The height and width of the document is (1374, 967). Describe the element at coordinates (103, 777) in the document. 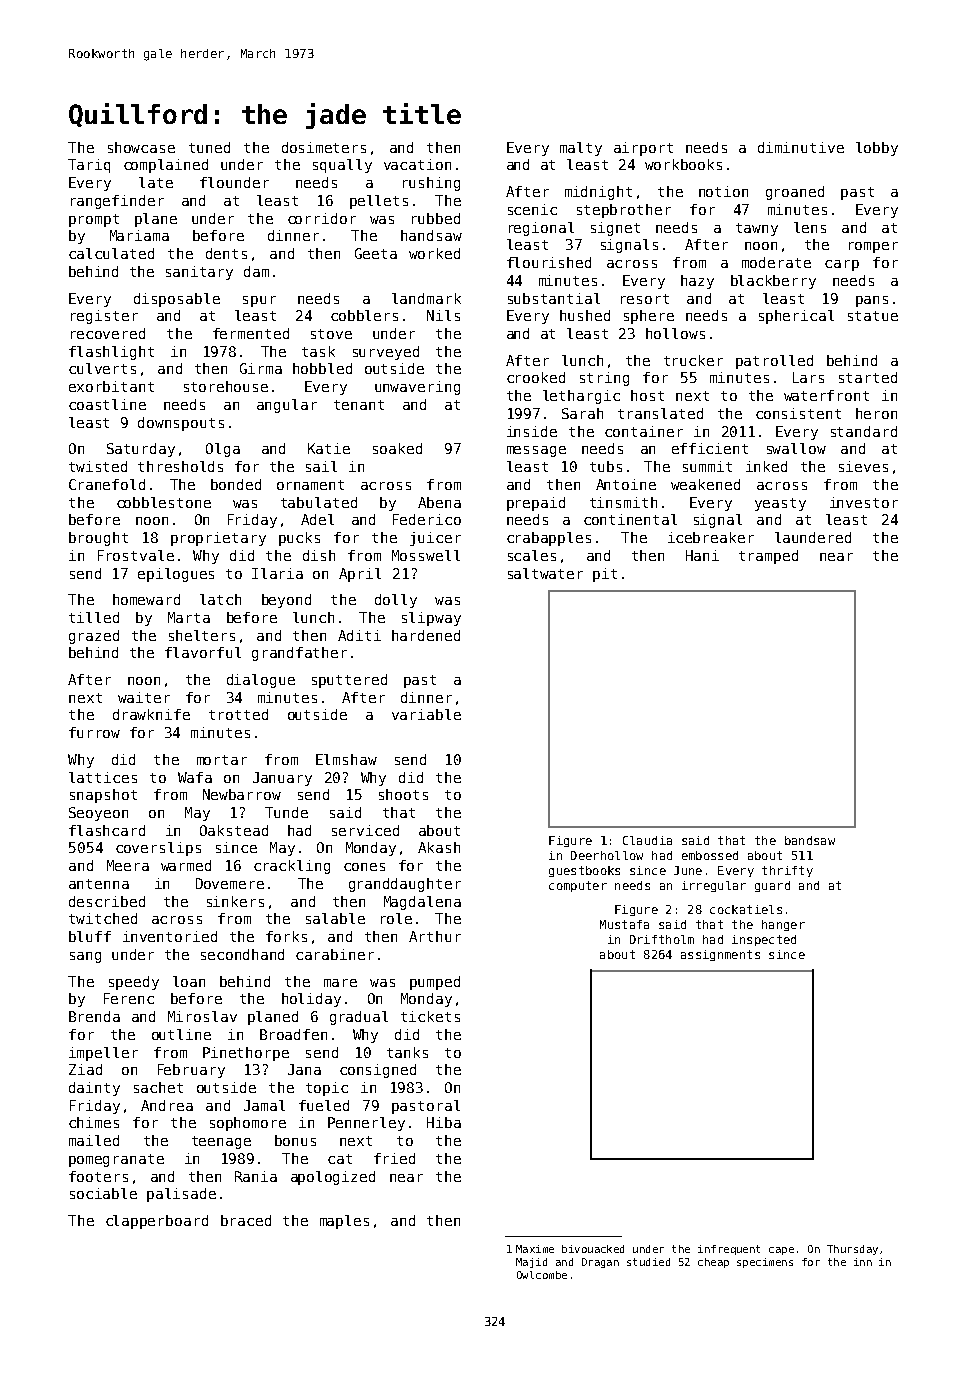

I see `lattices` at that location.
